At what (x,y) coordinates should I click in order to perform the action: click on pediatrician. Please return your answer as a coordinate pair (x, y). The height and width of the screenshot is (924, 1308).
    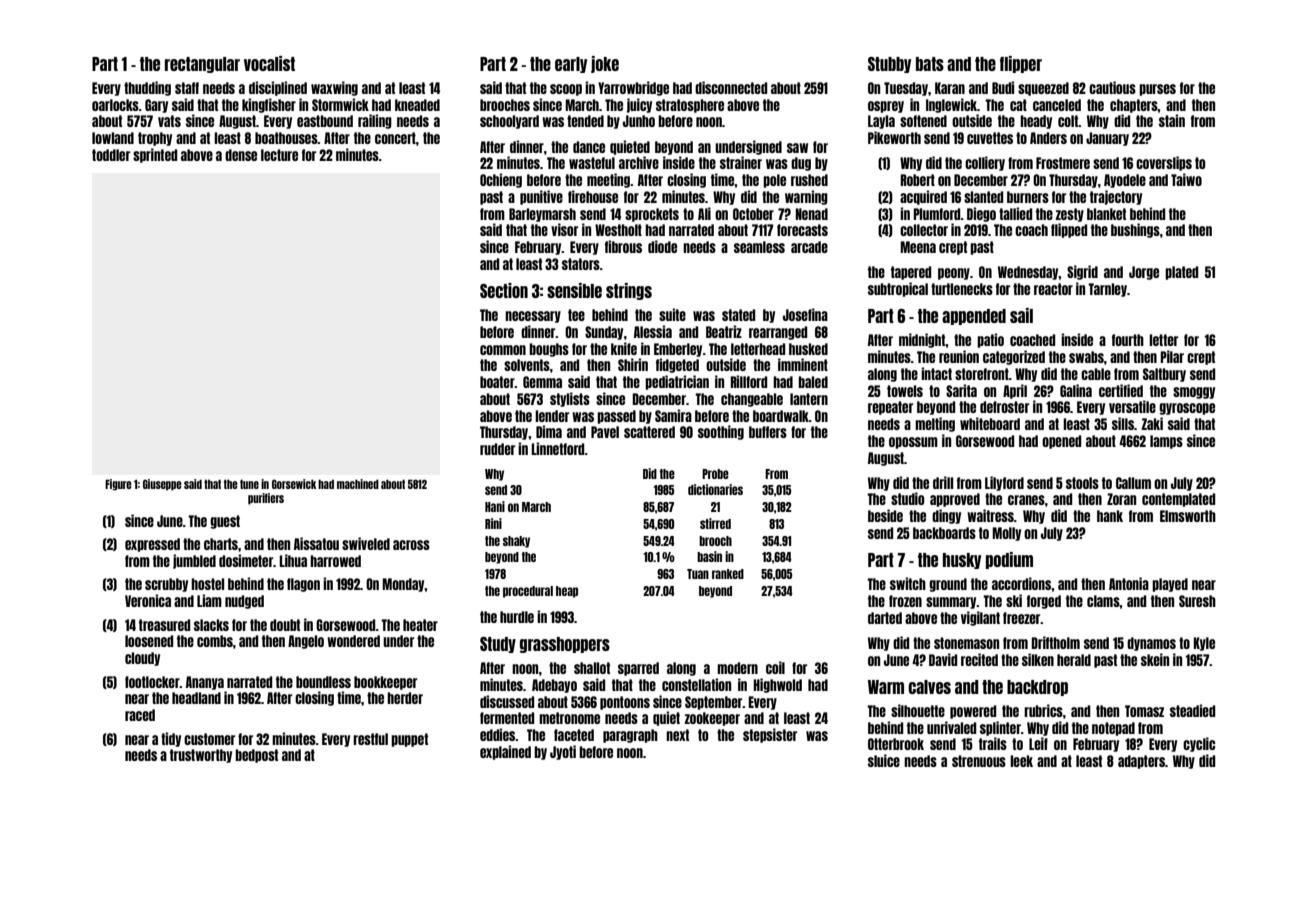
    Looking at the image, I should click on (677, 382).
